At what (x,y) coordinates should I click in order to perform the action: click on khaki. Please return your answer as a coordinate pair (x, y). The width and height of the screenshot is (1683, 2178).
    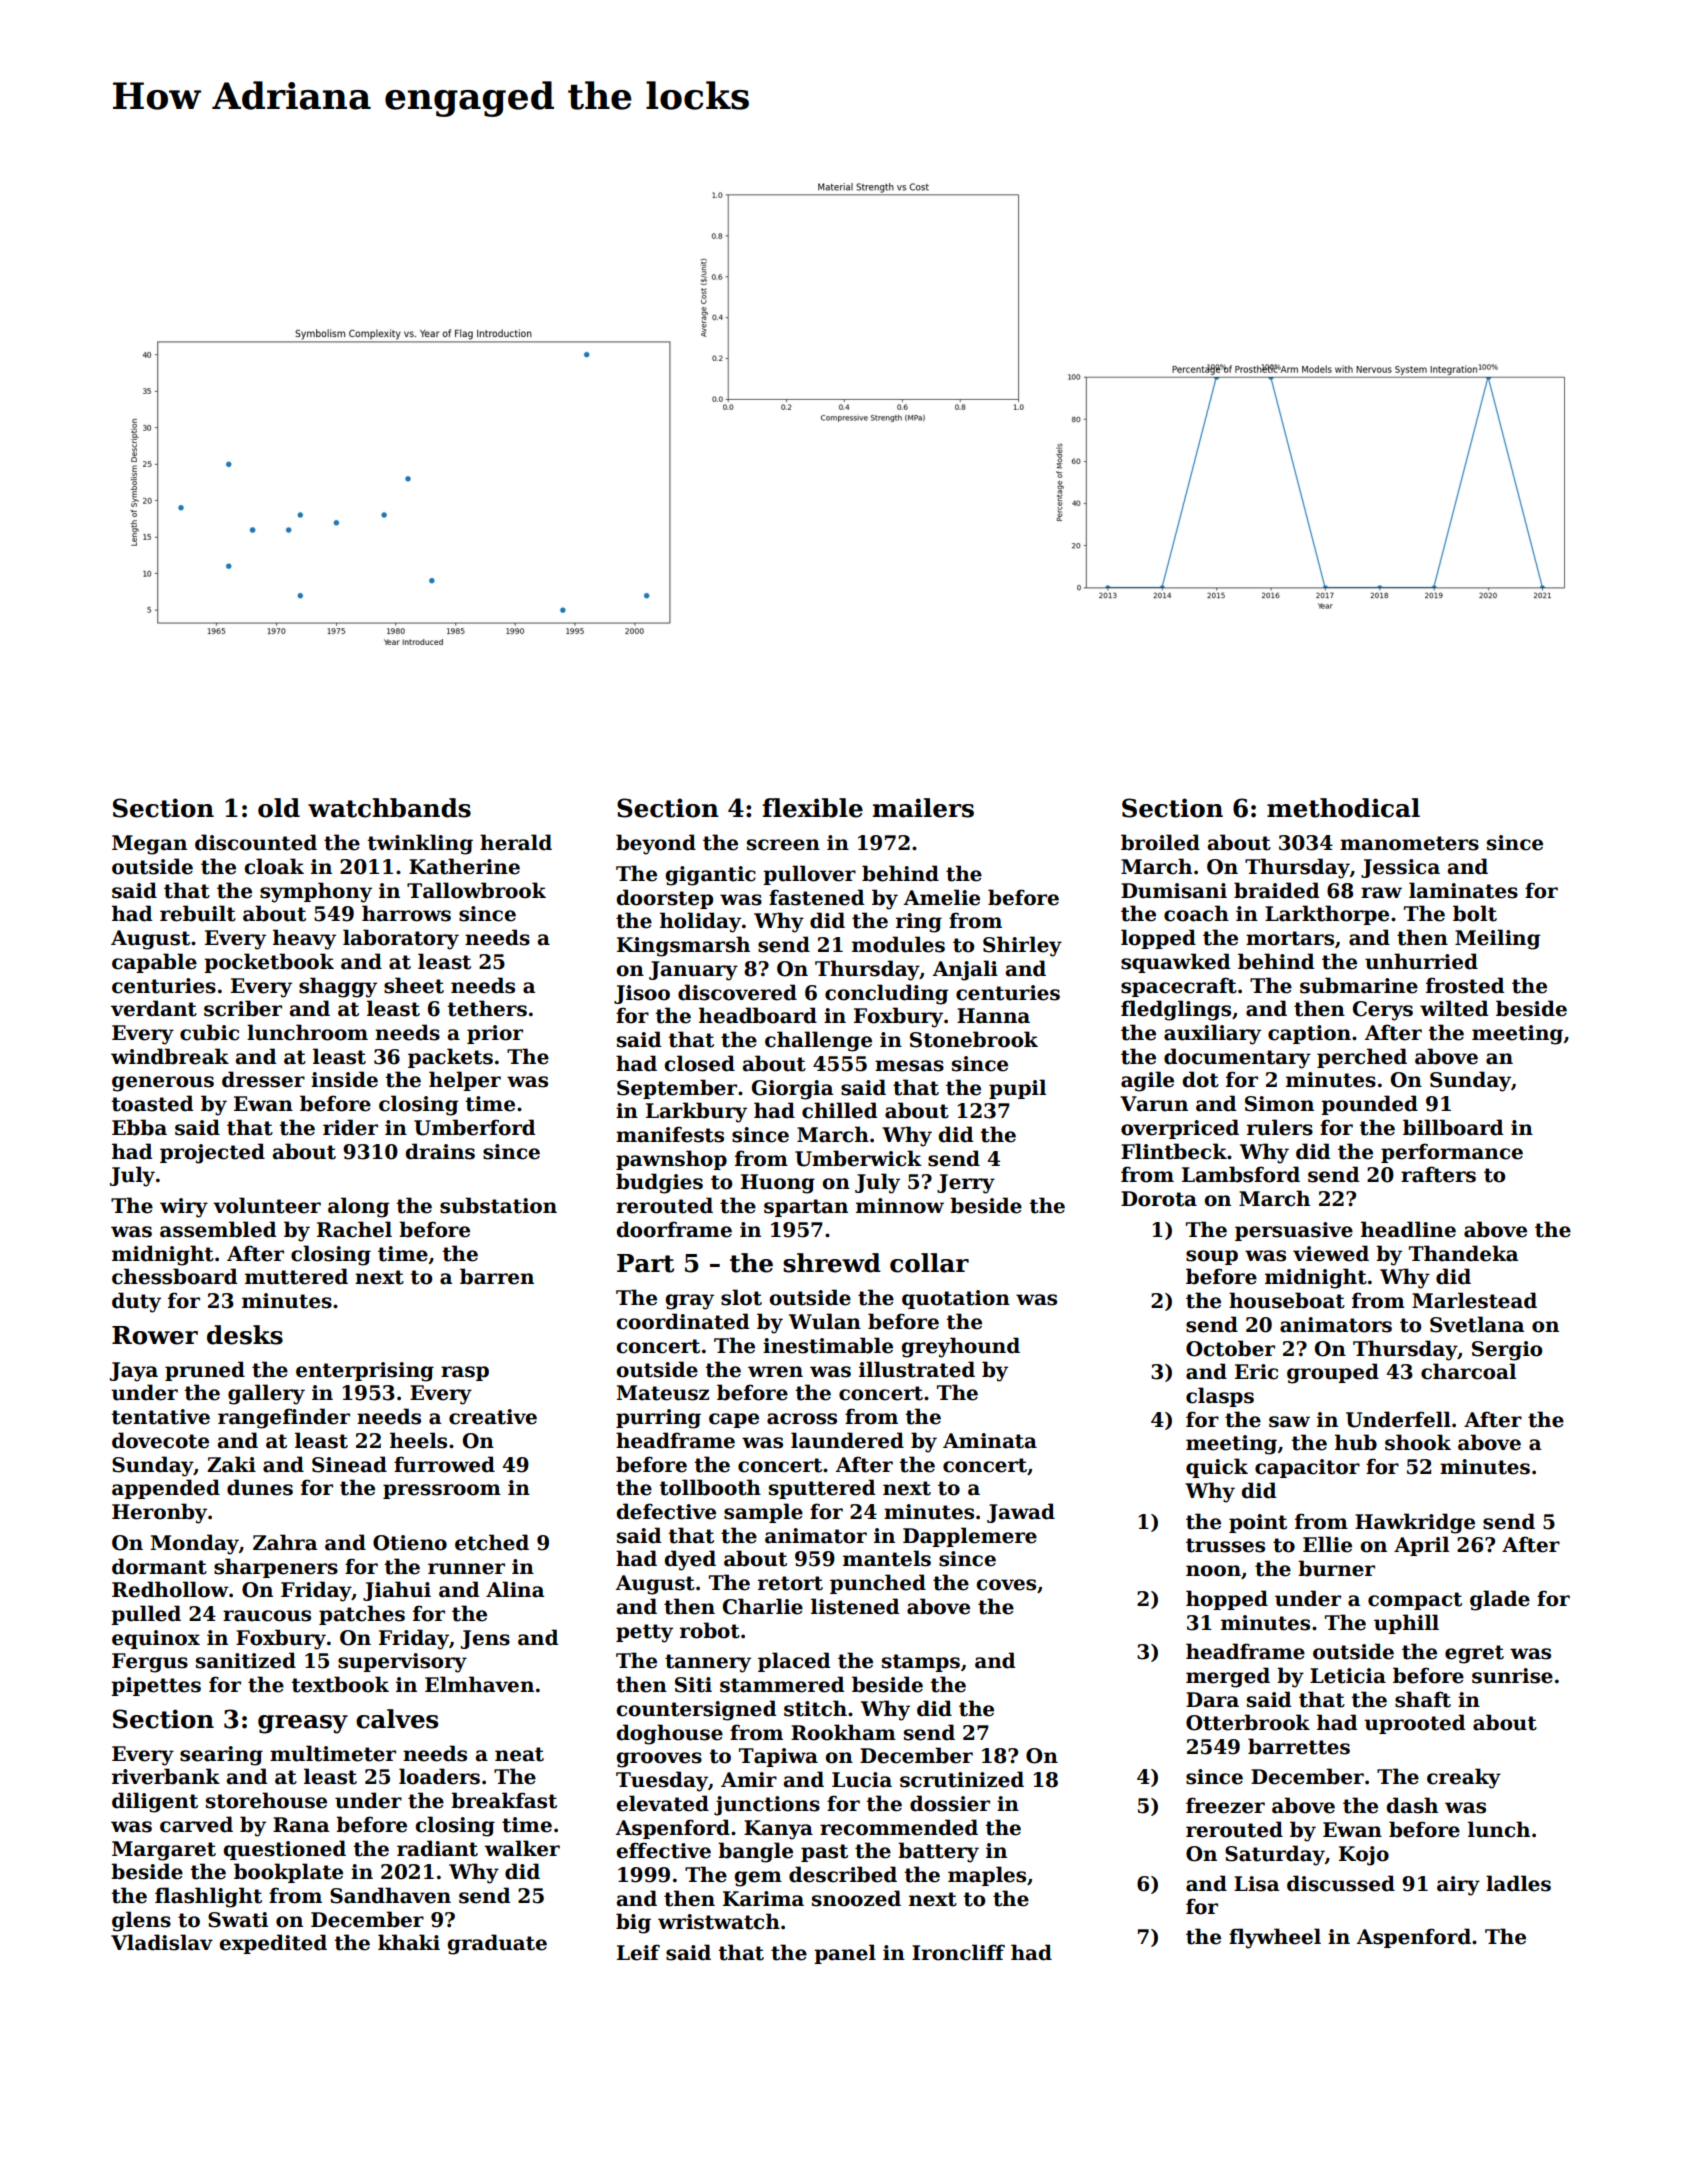
    Looking at the image, I should click on (409, 1942).
